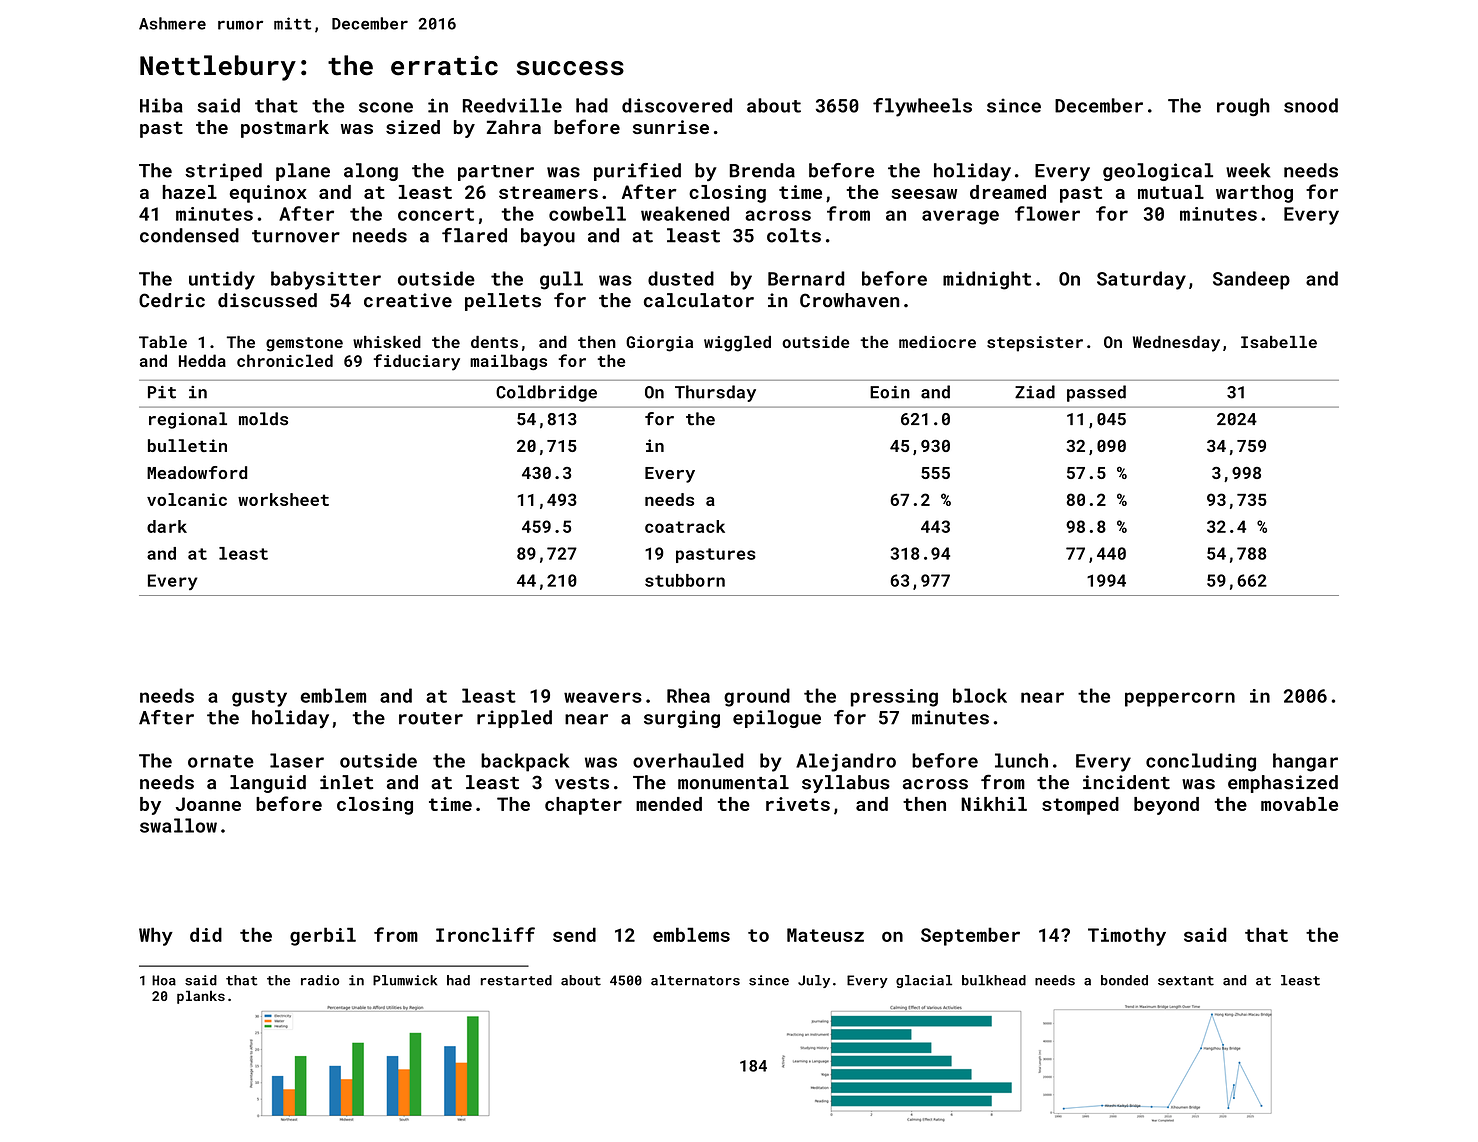  What do you see at coordinates (431, 718) in the screenshot?
I see `router` at bounding box center [431, 718].
